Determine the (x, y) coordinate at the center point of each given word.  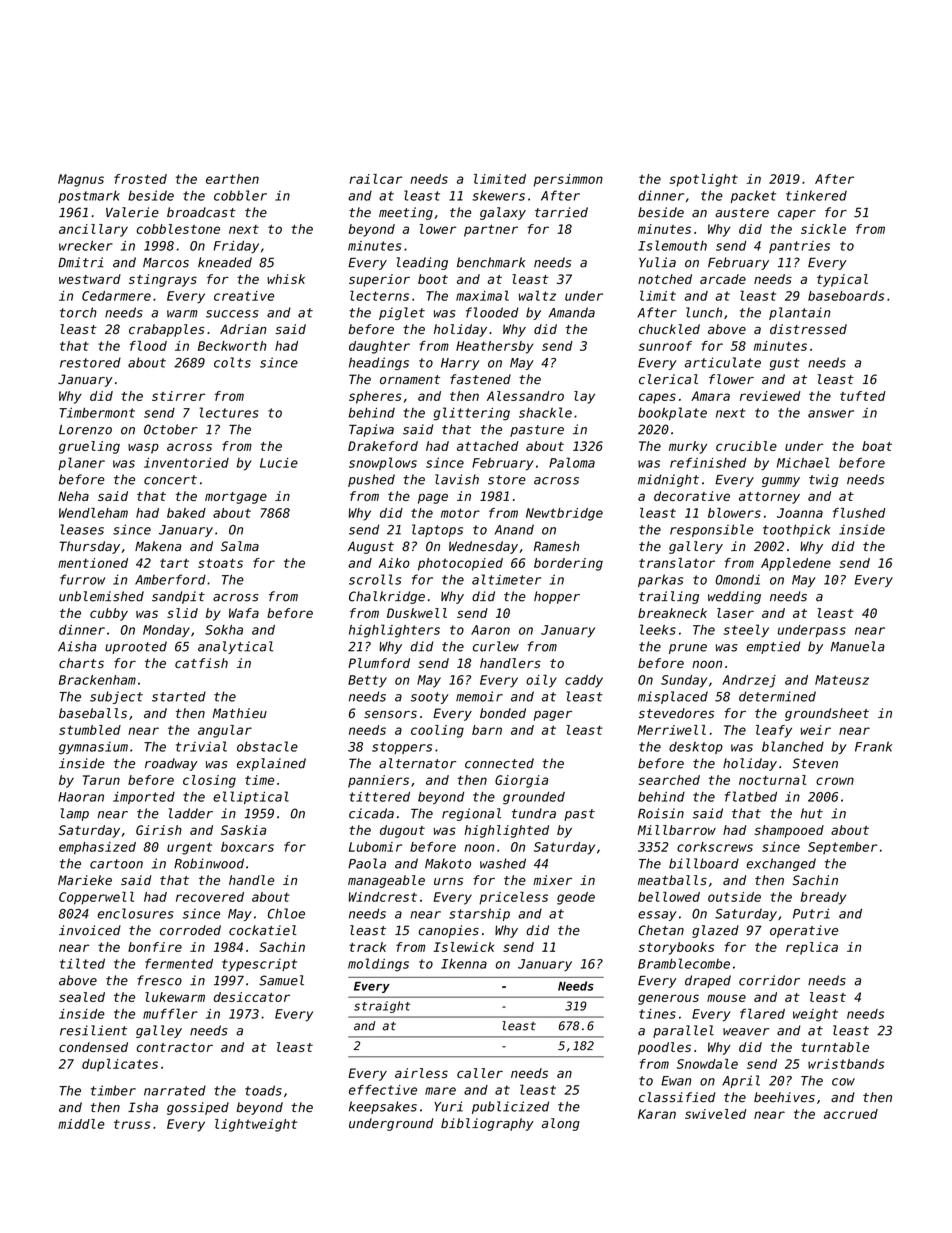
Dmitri (81, 262)
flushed (859, 513)
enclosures (135, 913)
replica (812, 948)
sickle (823, 229)
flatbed (751, 796)
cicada (371, 813)
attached (488, 446)
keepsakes (383, 1107)
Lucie (279, 463)
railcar (375, 179)
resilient (93, 1030)
